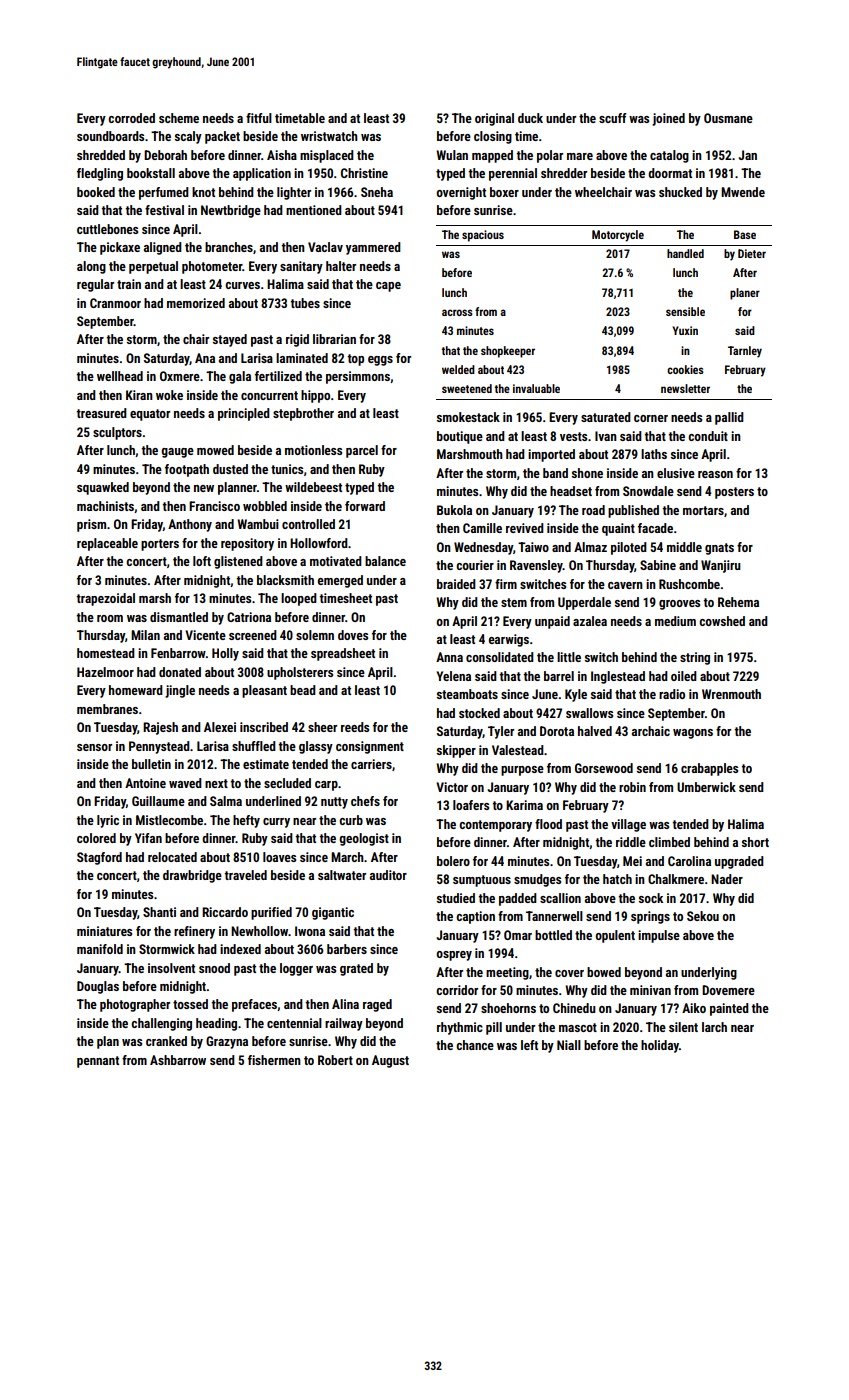 The width and height of the screenshot is (849, 1400). What do you see at coordinates (153, 267) in the screenshot?
I see `perpetual` at bounding box center [153, 267].
